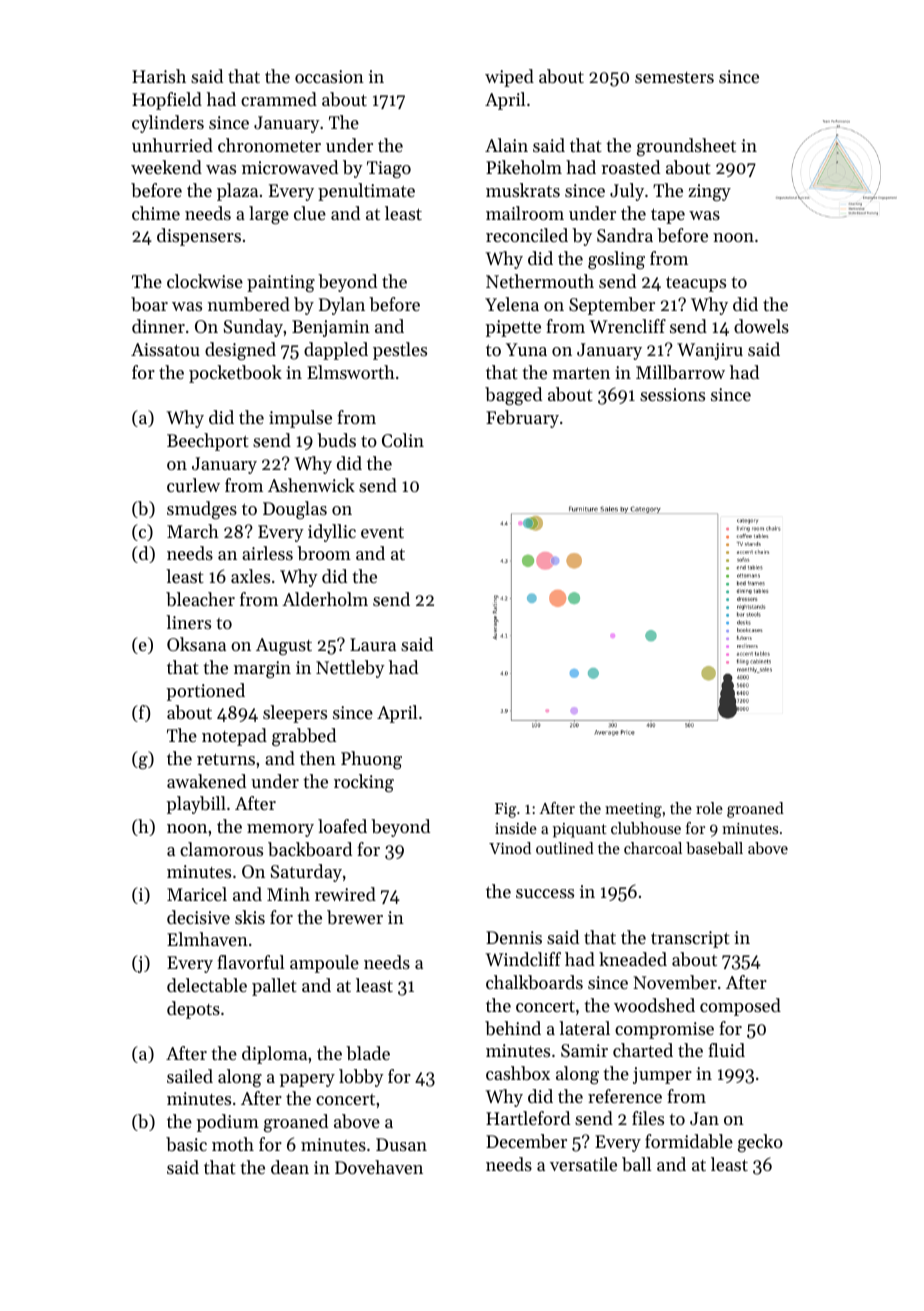 The width and height of the page is (924, 1311). Describe the element at coordinates (509, 78) in the page. I see `wiped` at that location.
